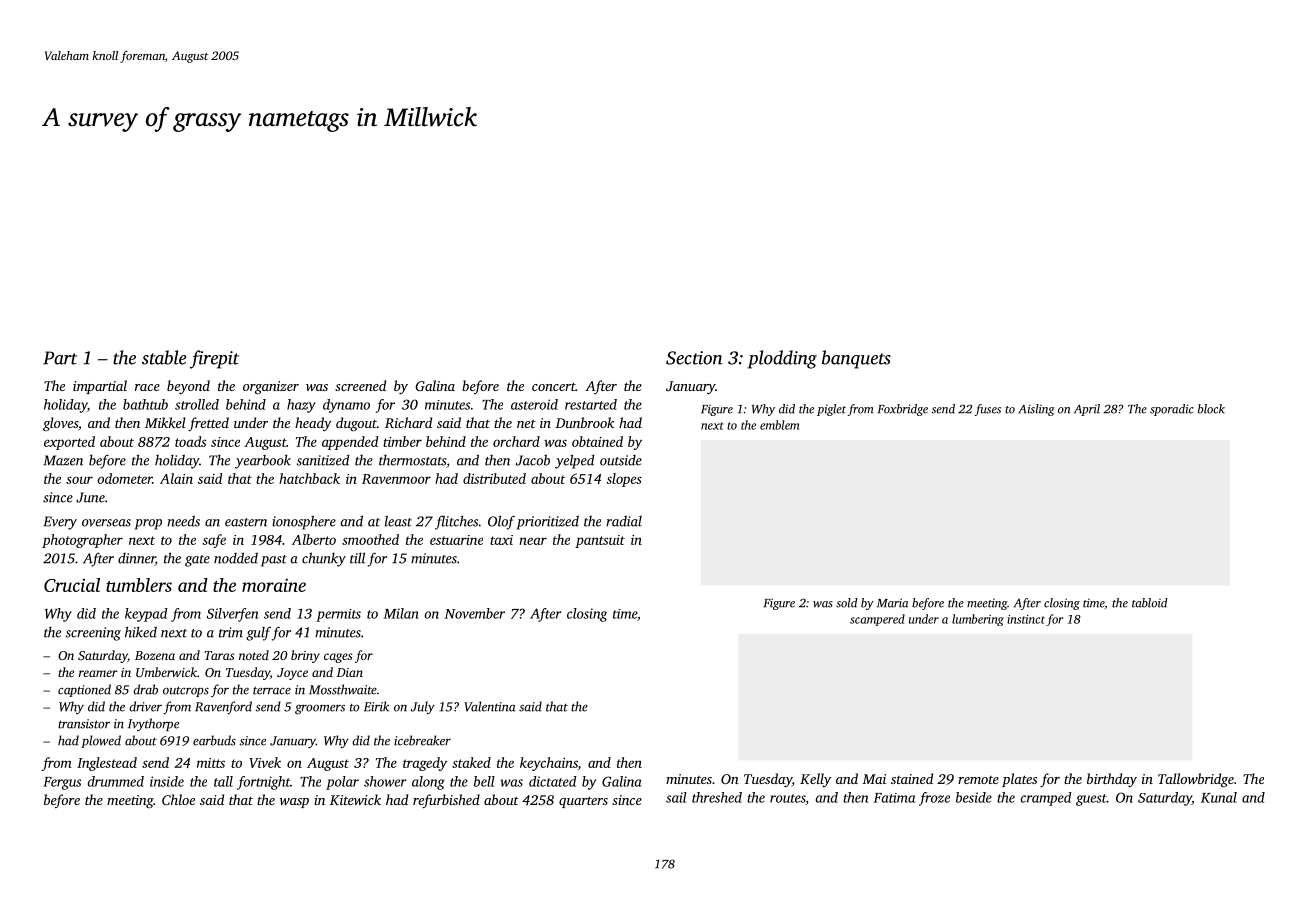  Describe the element at coordinates (779, 425) in the screenshot. I see `emblem` at that location.
